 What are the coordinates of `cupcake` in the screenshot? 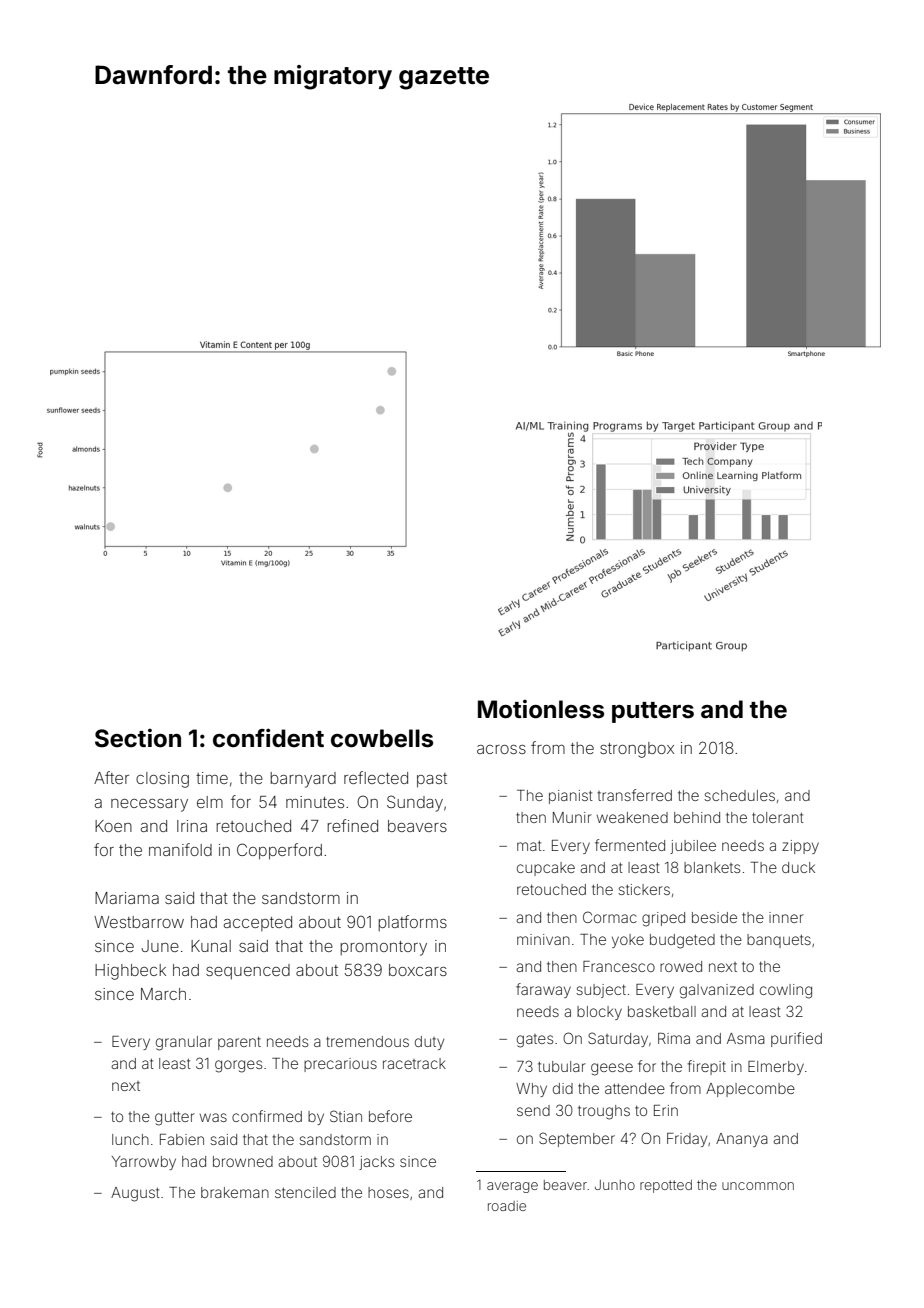 It's located at (546, 869).
